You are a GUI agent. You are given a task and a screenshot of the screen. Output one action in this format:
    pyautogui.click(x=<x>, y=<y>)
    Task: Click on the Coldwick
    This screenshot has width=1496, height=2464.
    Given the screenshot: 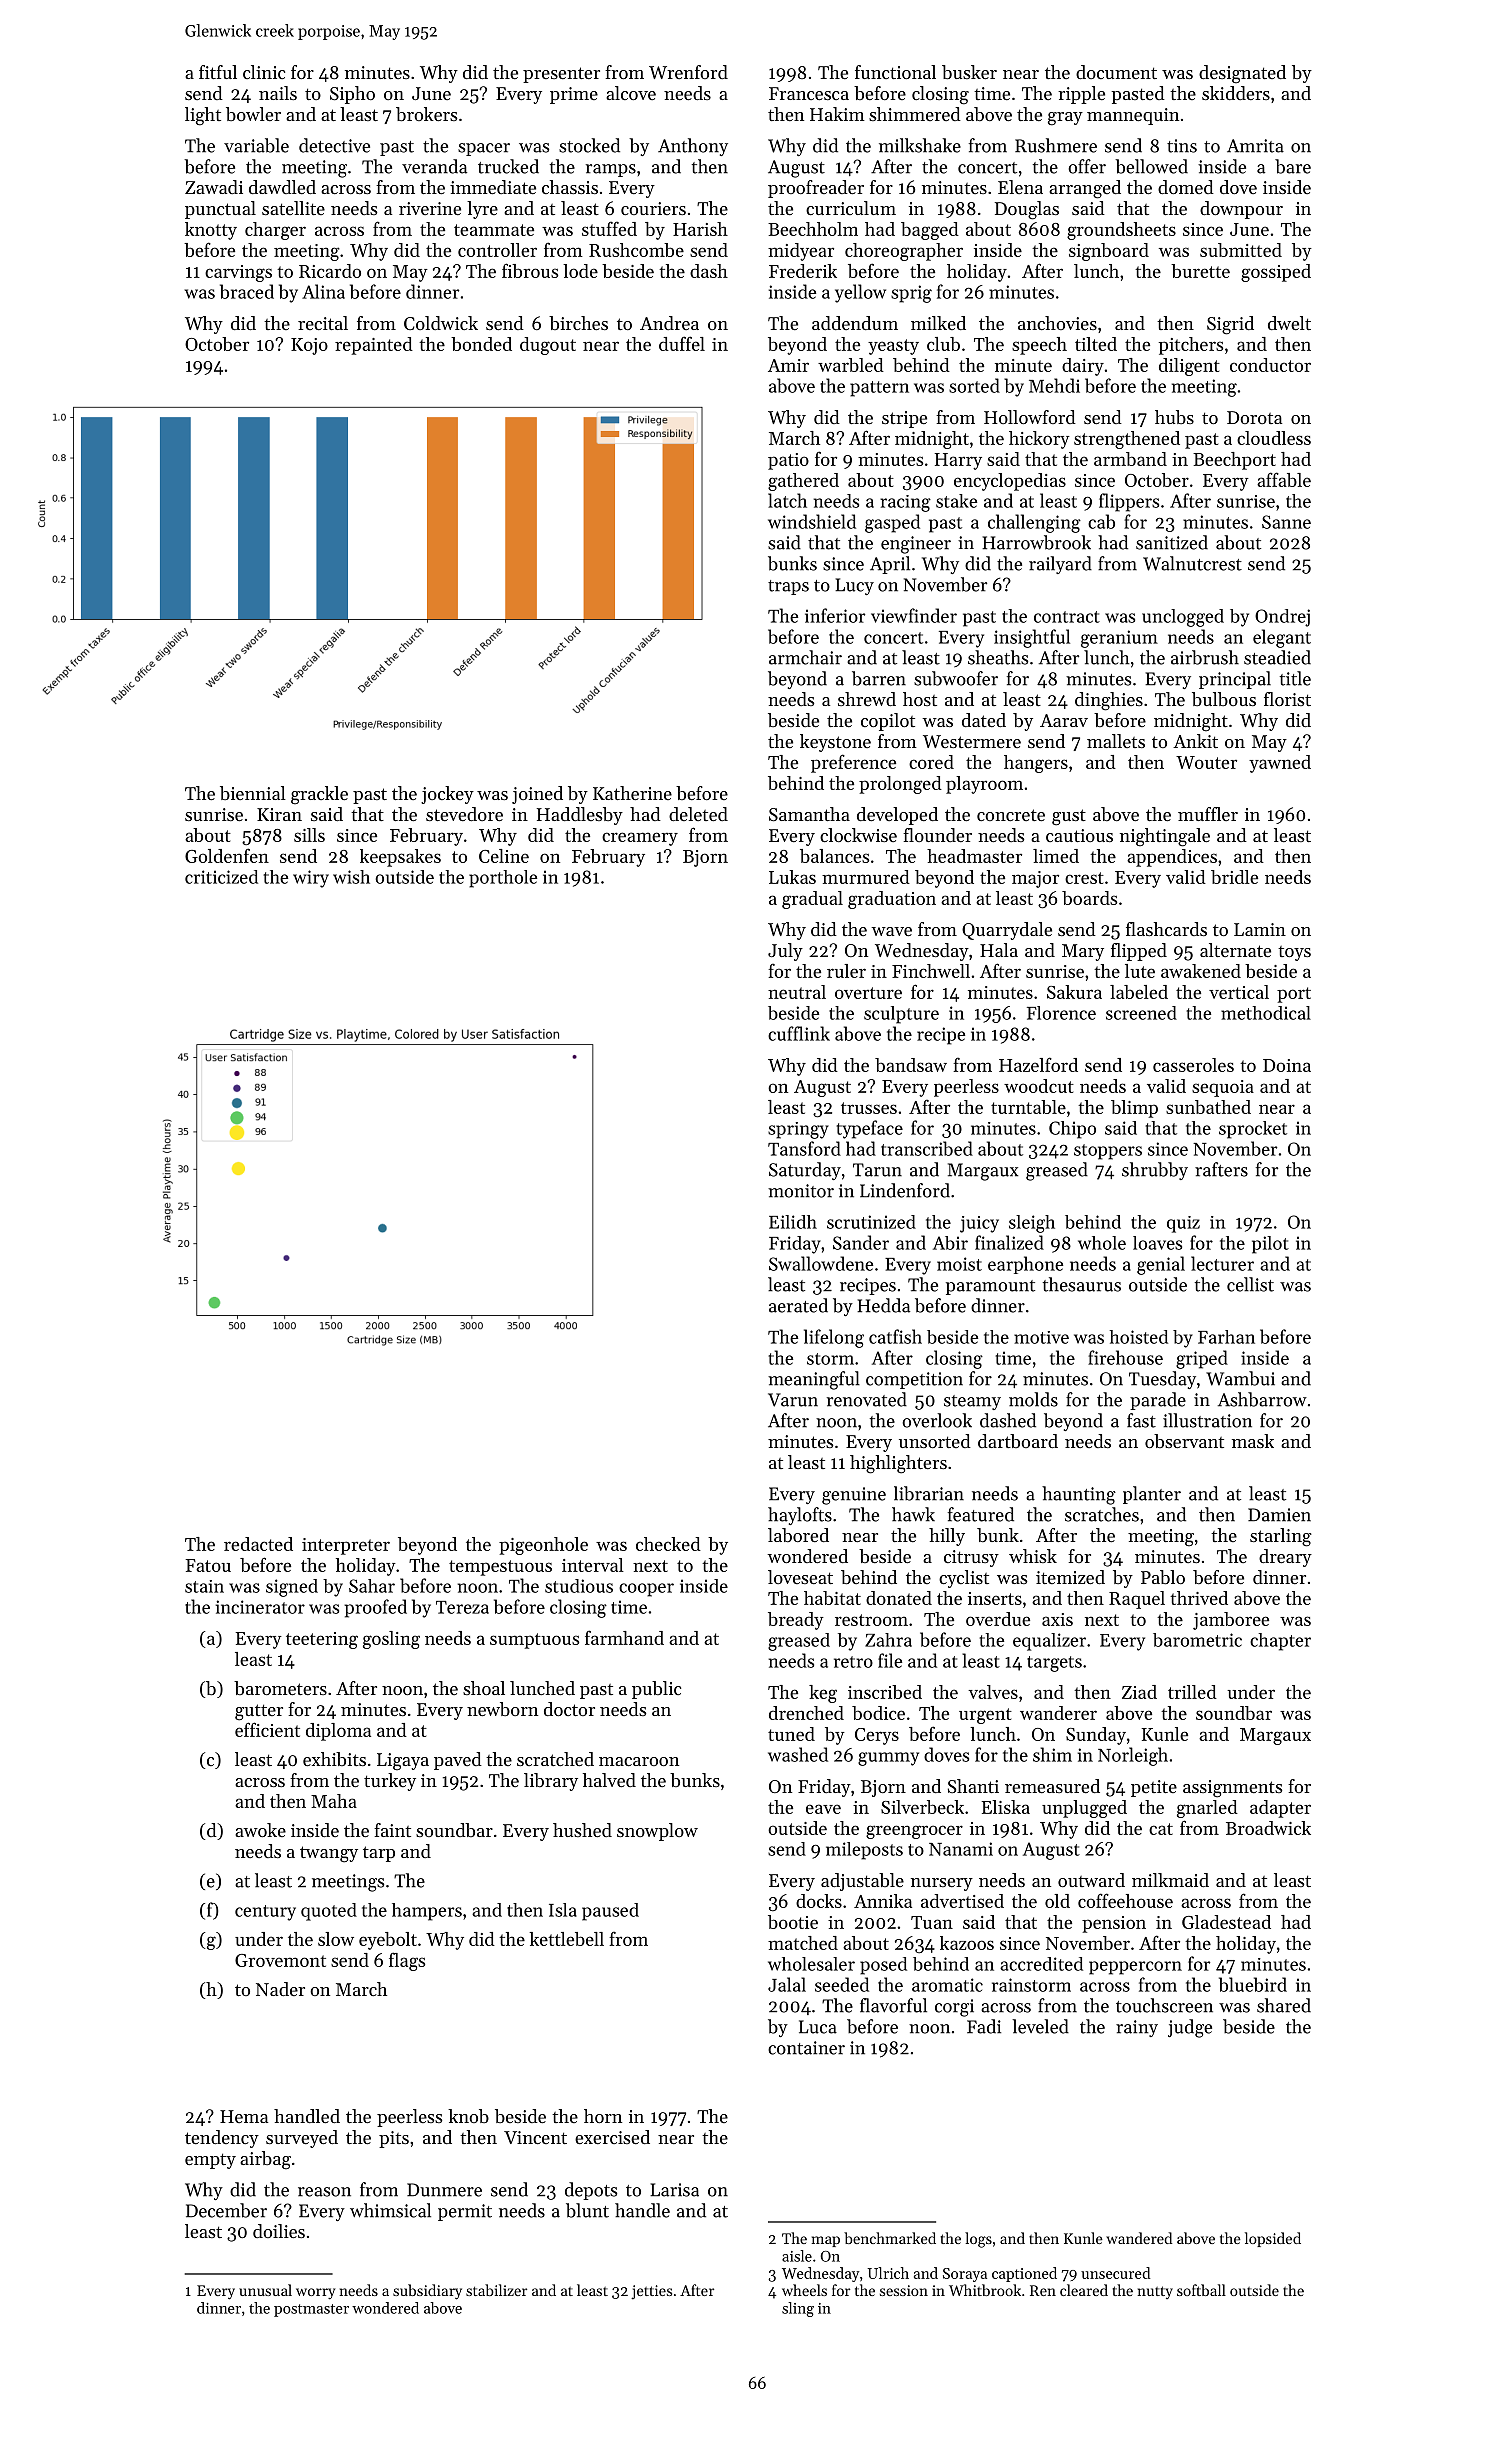 What is the action you would take?
    pyautogui.click(x=441, y=323)
